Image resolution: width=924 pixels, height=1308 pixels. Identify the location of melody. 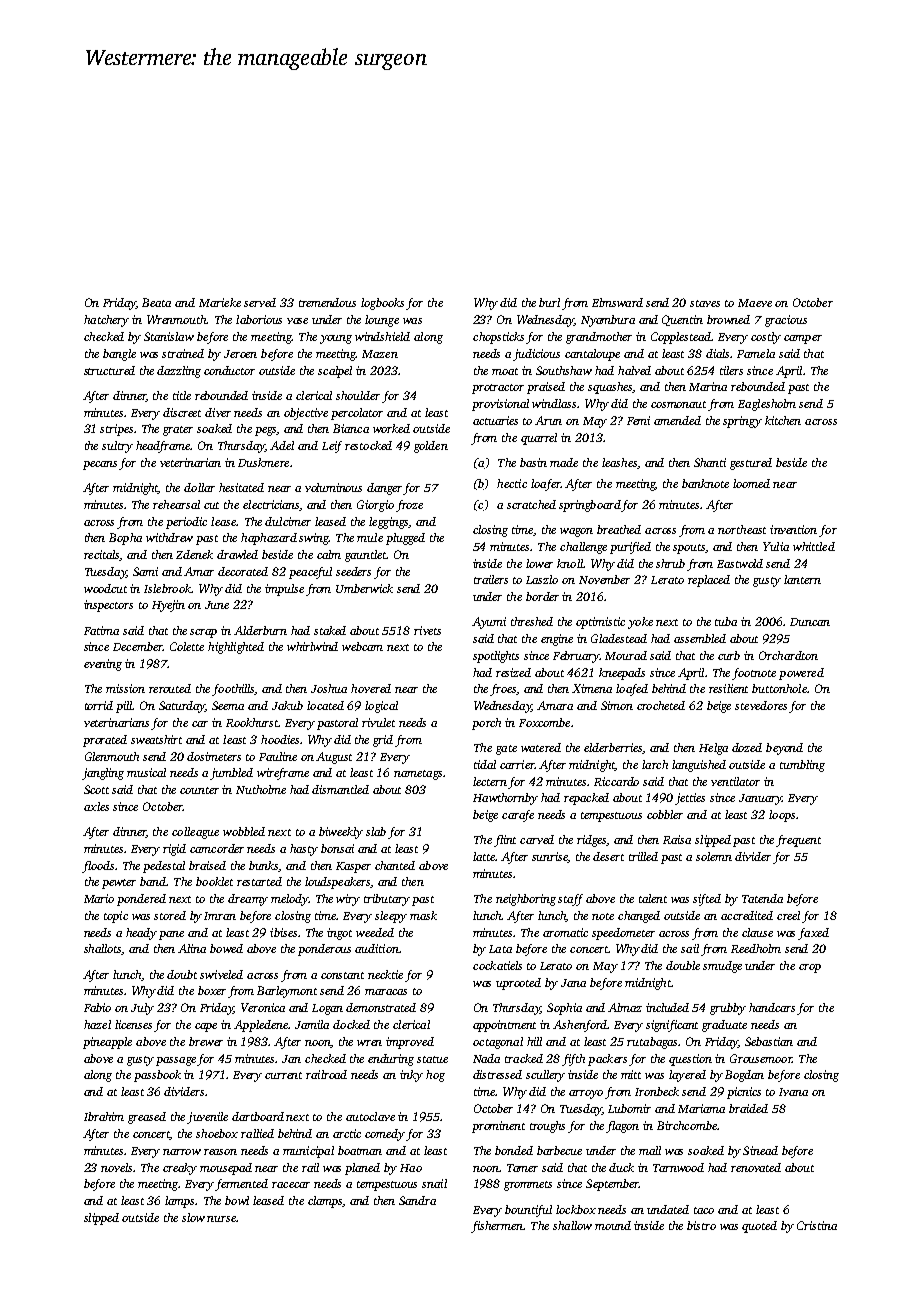
(289, 900).
